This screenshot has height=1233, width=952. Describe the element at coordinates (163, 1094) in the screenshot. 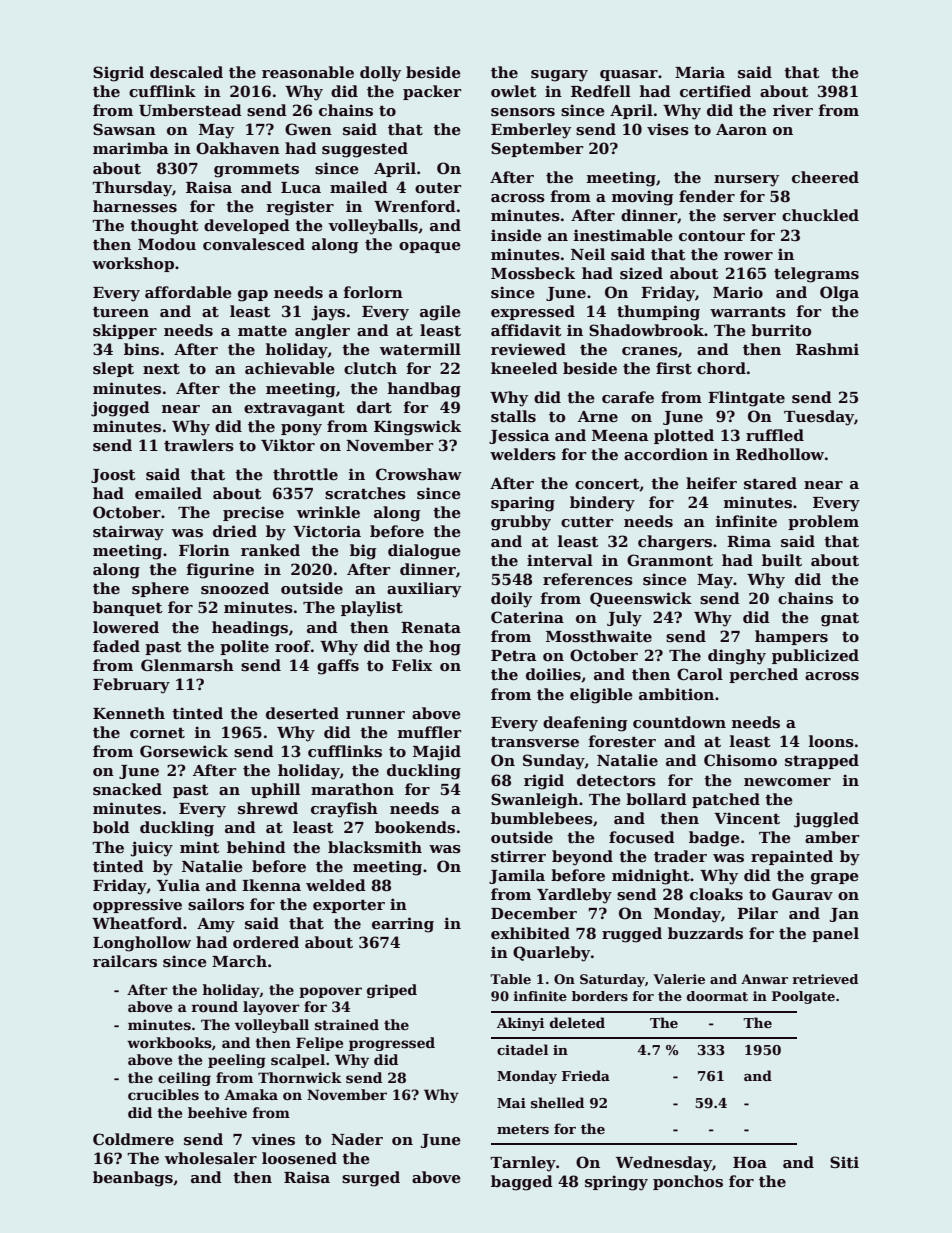

I see `crucibles` at that location.
